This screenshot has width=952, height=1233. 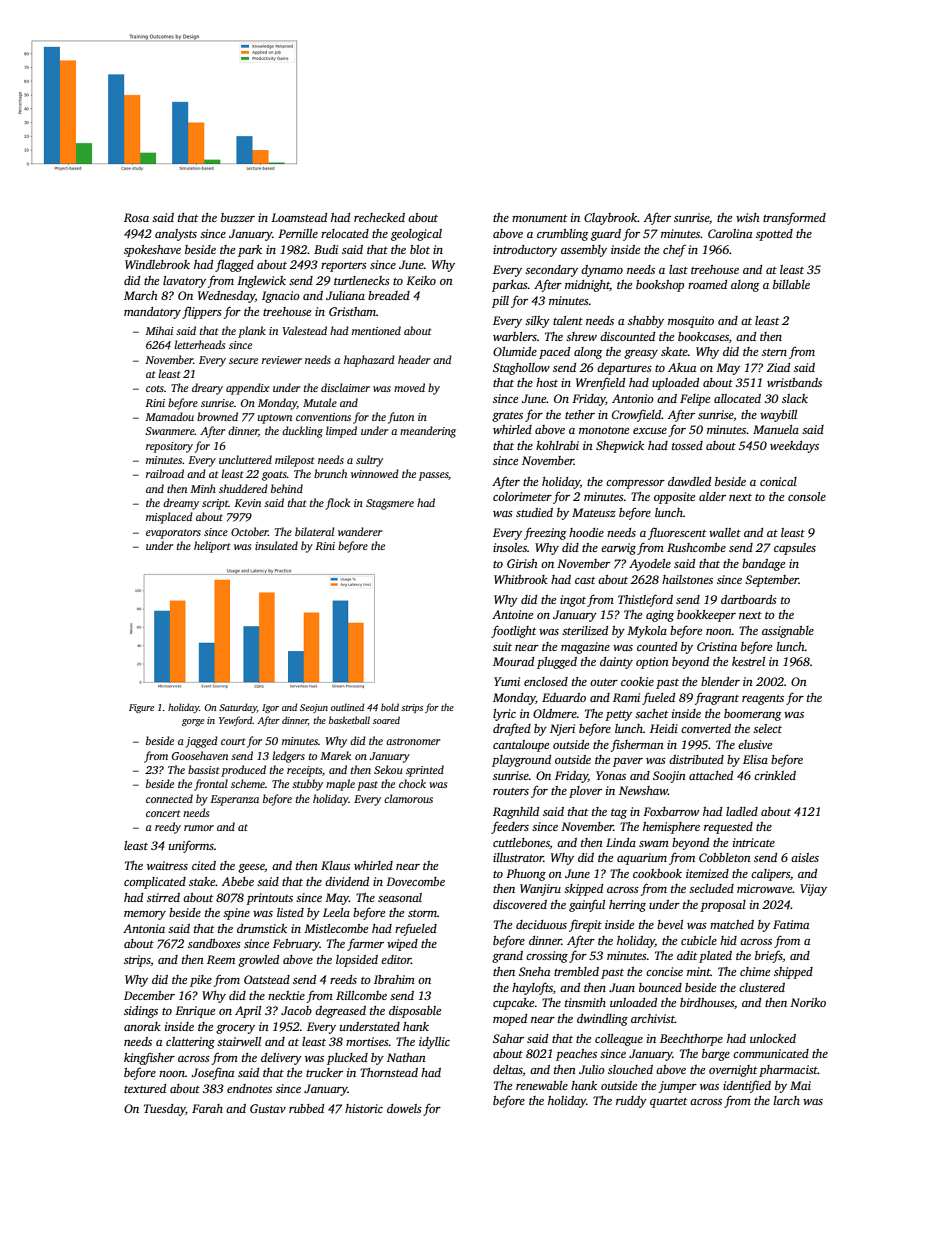 What do you see at coordinates (394, 979) in the screenshot?
I see `Ibrahim` at bounding box center [394, 979].
